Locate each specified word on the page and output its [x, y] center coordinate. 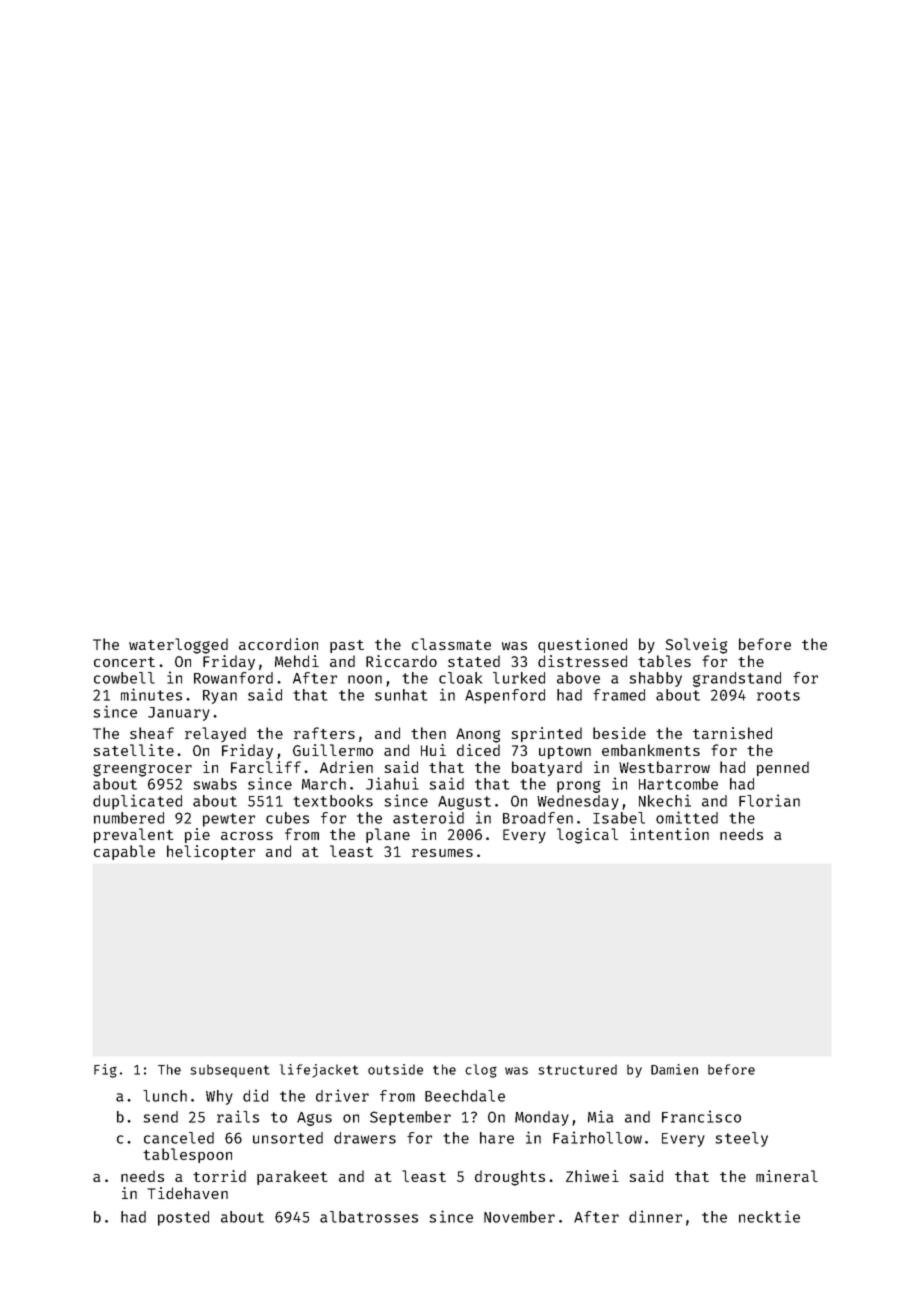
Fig [105, 1071]
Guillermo [333, 750]
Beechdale [465, 1096]
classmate [451, 644]
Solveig [696, 646]
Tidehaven [187, 1193]
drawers [365, 1138]
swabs [215, 784]
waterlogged [178, 646]
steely [741, 1139]
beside [619, 733]
